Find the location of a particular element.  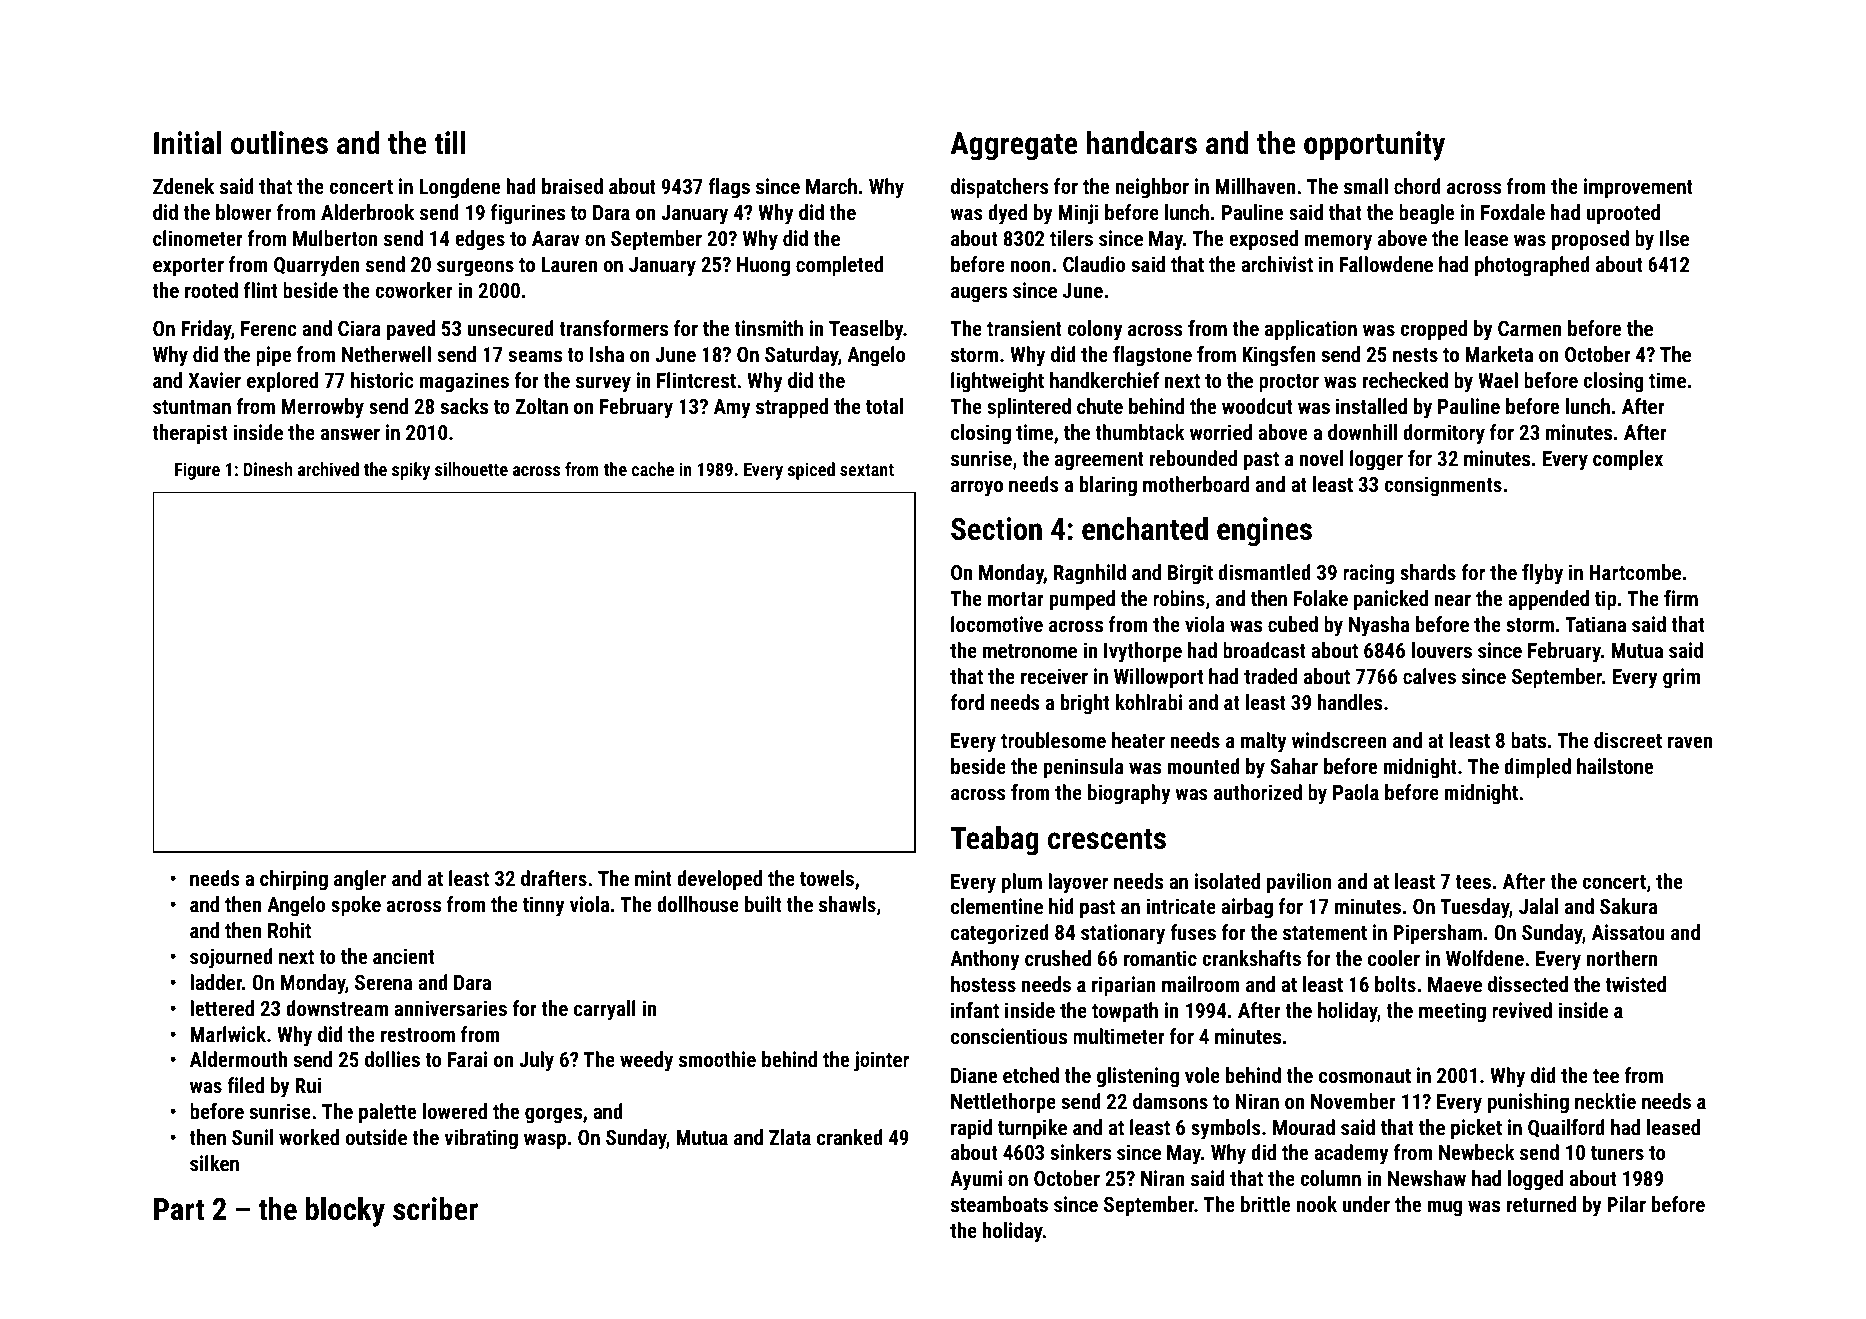

Aldermouth is located at coordinates (238, 1059).
